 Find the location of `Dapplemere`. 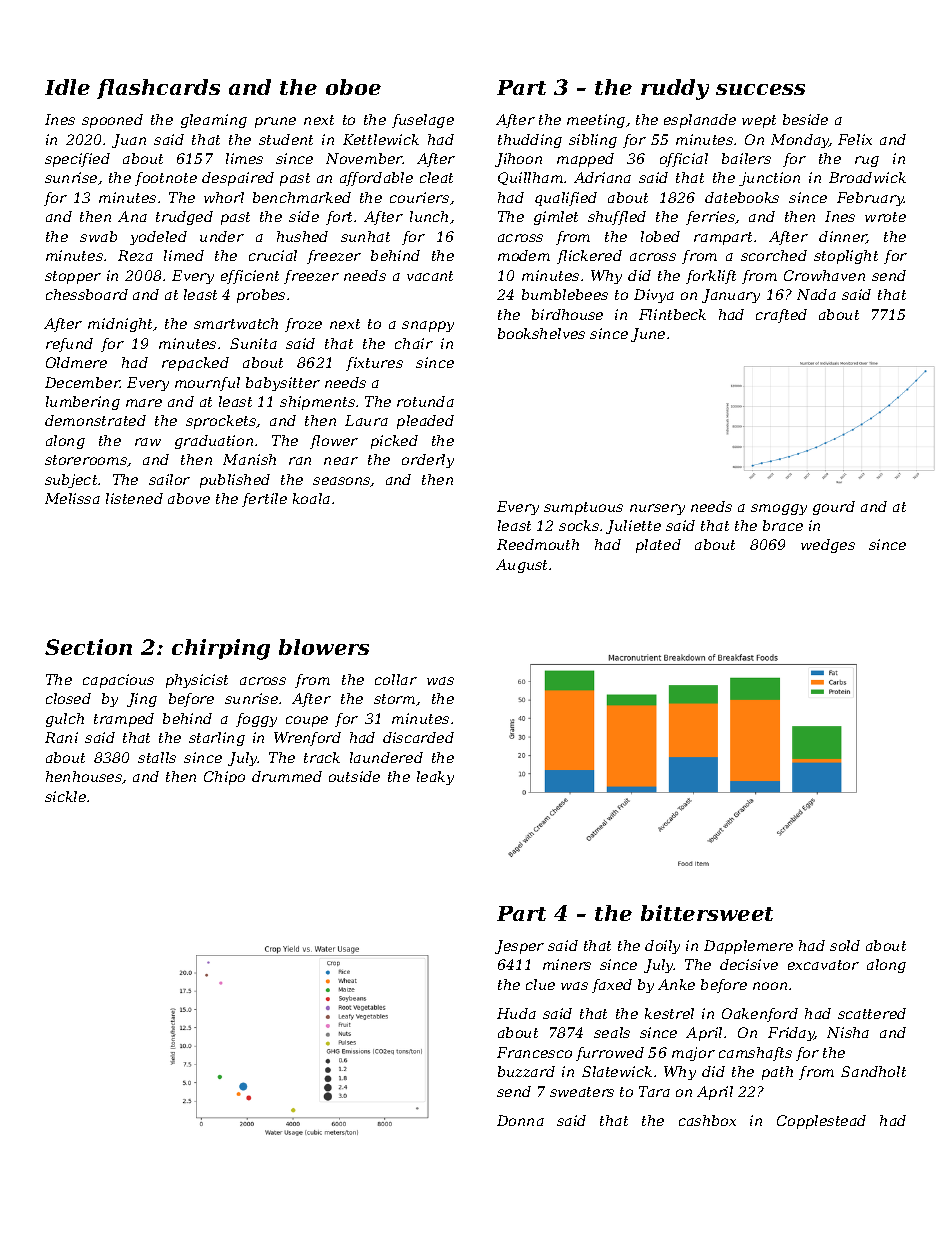

Dapplemere is located at coordinates (748, 947).
